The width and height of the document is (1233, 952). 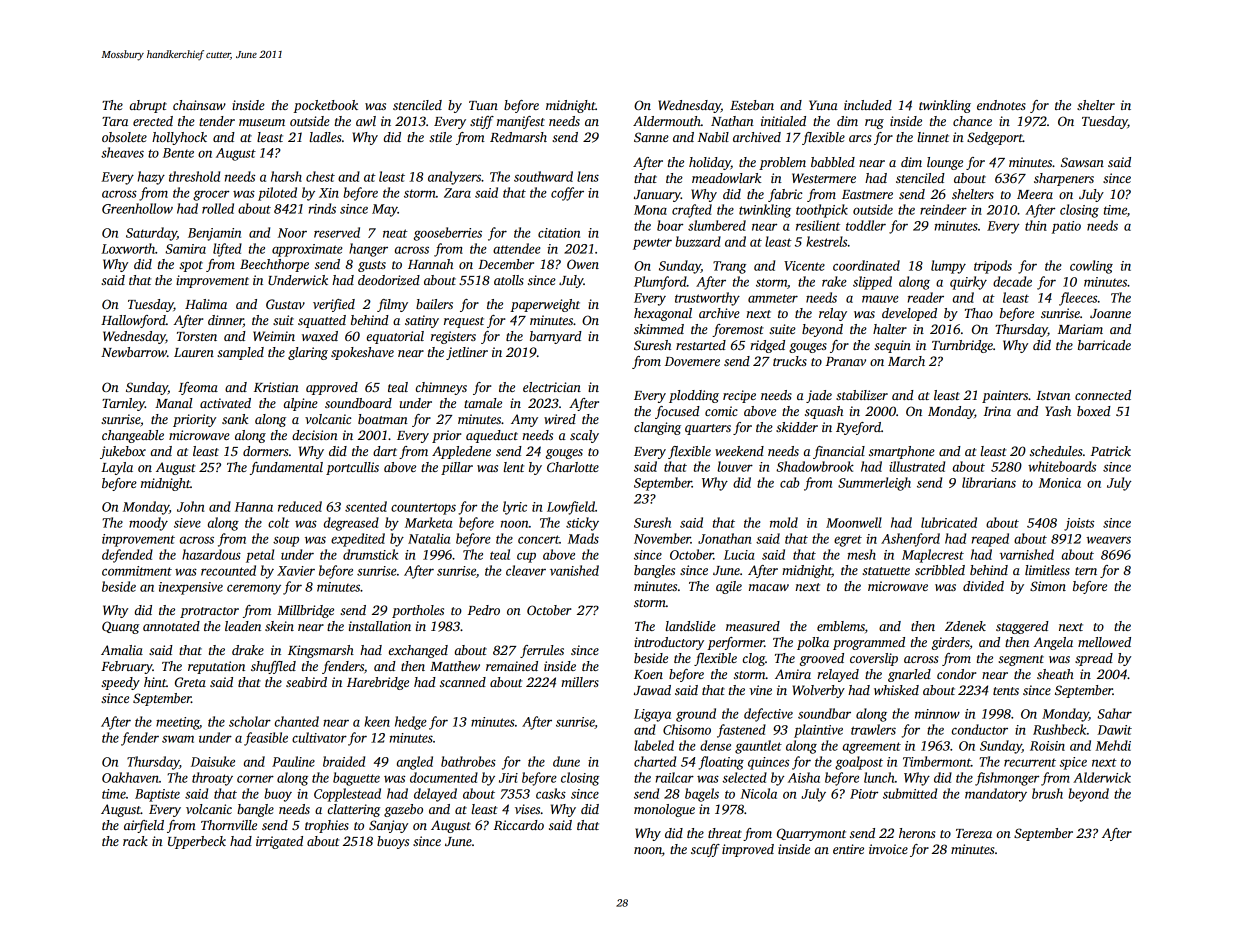 I want to click on Maplecrest, so click(x=933, y=556).
